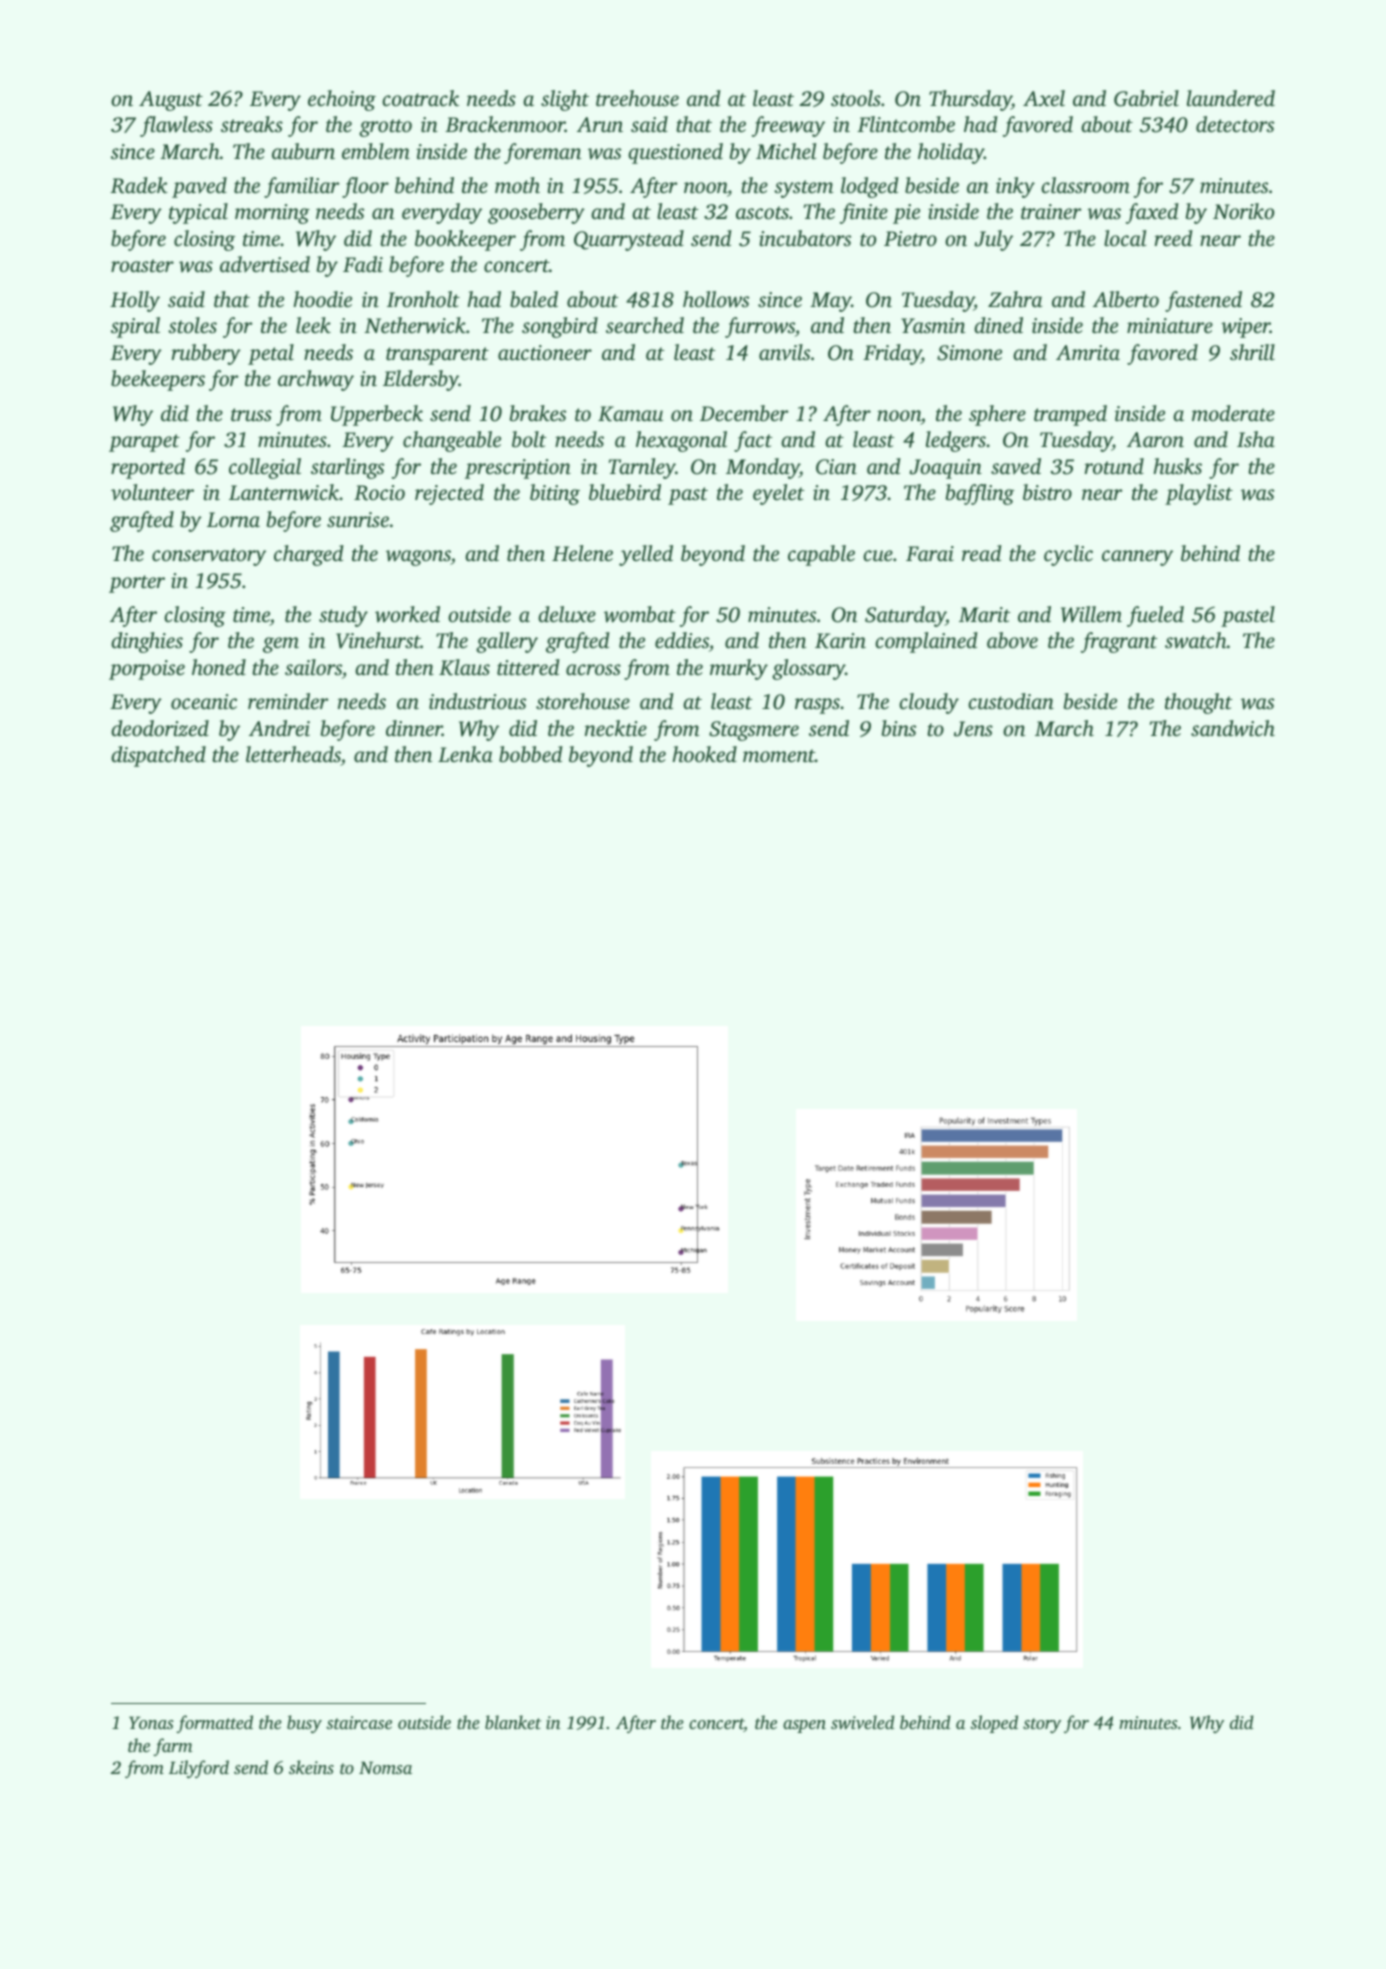 Image resolution: width=1386 pixels, height=1969 pixels. I want to click on Gabriel, so click(1146, 98).
